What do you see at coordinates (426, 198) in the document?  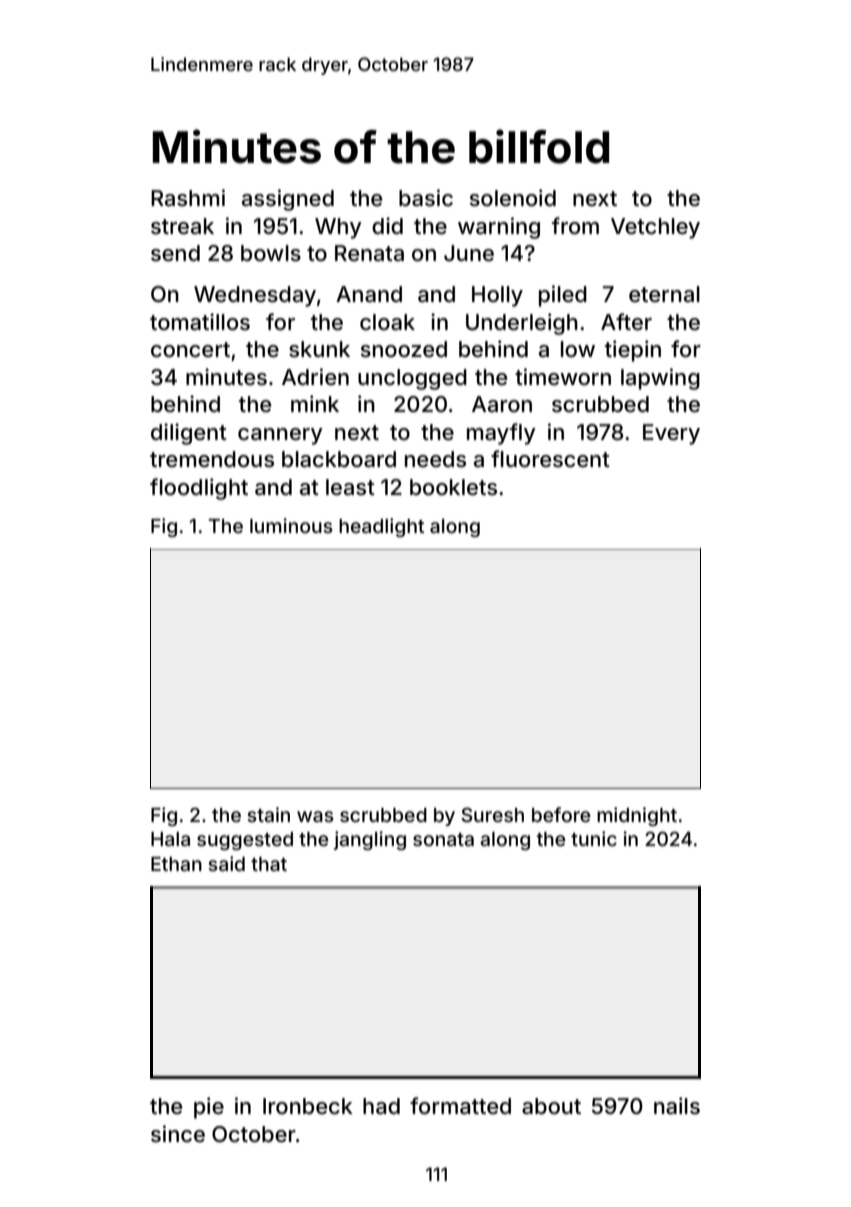 I see `basic` at bounding box center [426, 198].
